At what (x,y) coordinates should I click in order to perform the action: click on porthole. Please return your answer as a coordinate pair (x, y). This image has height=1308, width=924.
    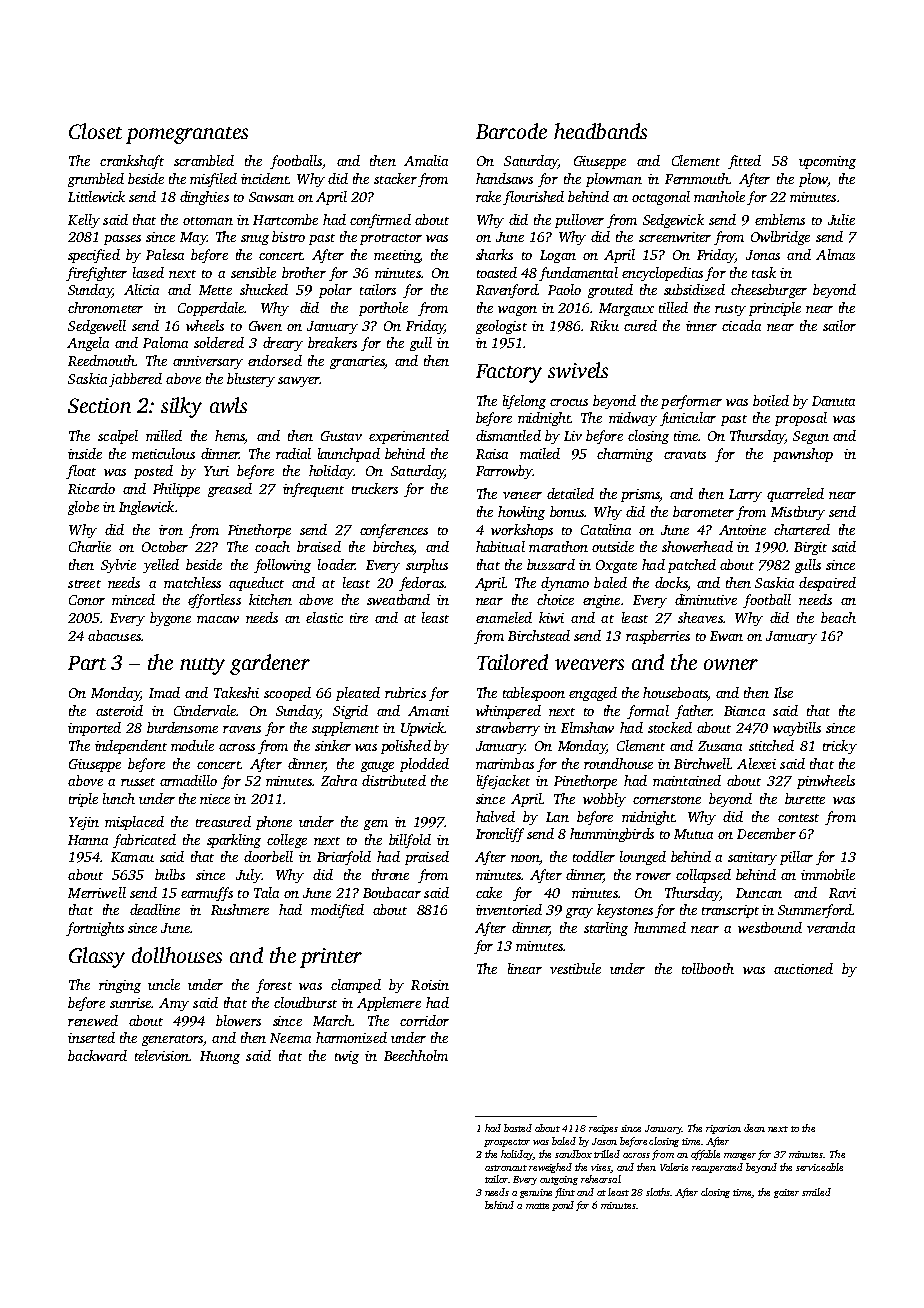
    Looking at the image, I should click on (383, 309).
